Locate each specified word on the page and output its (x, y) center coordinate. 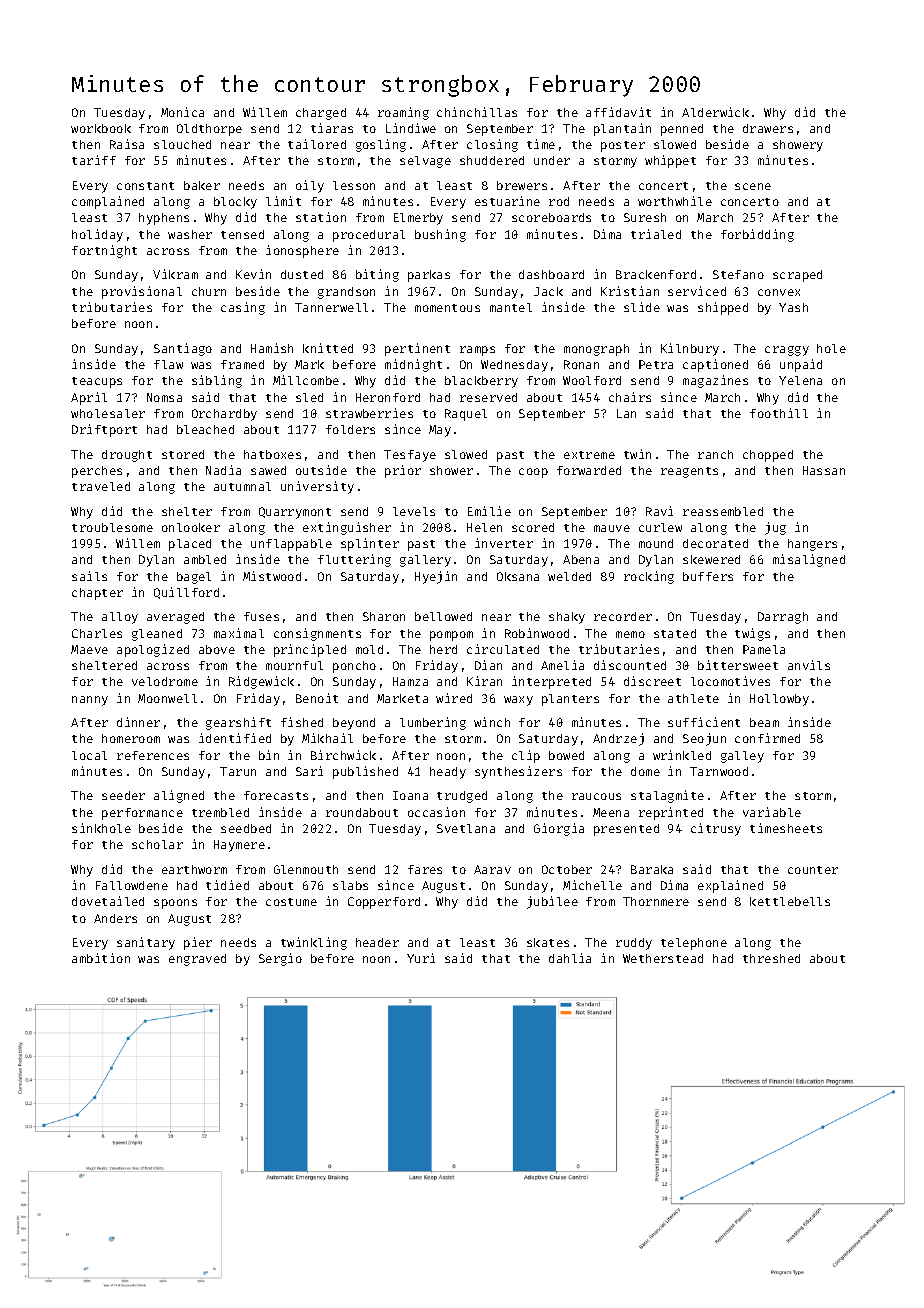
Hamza (410, 681)
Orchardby (224, 415)
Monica (182, 112)
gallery (425, 561)
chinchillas (477, 112)
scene (753, 186)
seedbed (246, 828)
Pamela (764, 649)
